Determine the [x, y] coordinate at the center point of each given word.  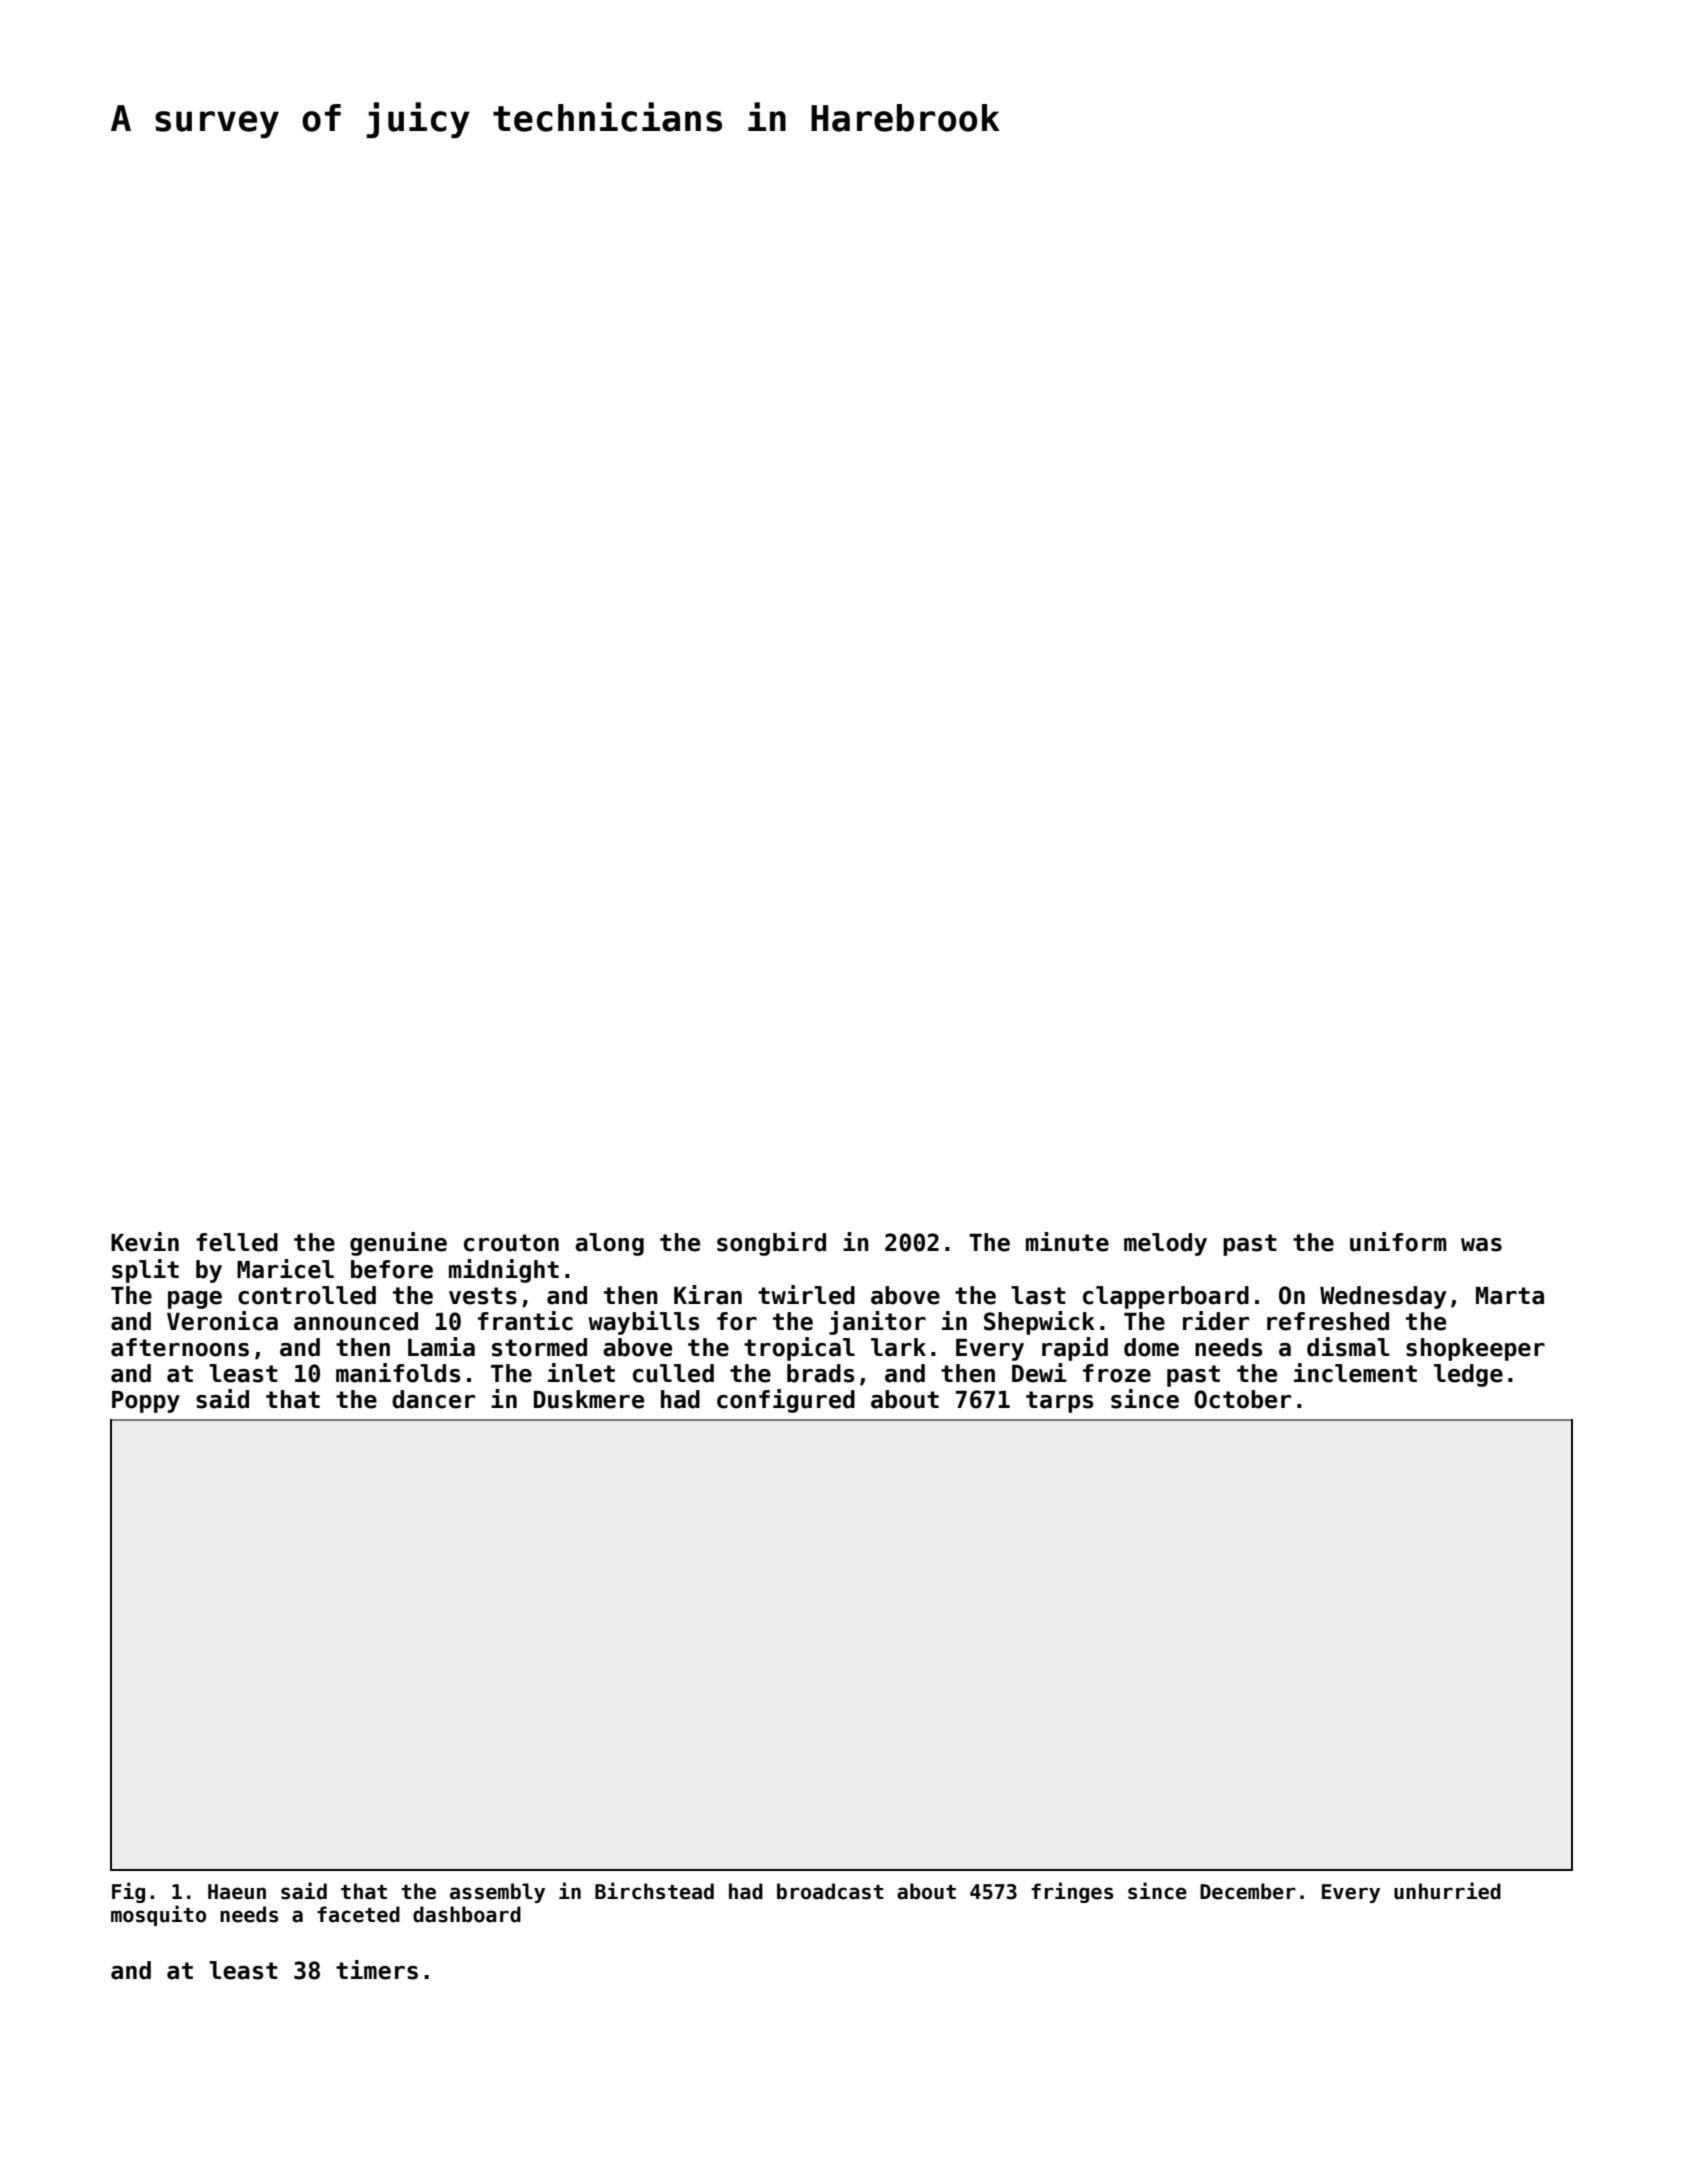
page [195, 1300]
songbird [771, 1244]
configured [786, 1401]
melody [1165, 1244]
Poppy [146, 1402]
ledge [1468, 1375]
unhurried [1447, 1891]
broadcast [830, 1891]
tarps [1059, 1402]
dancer [433, 1399]
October [1242, 1399]
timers [377, 1970]
